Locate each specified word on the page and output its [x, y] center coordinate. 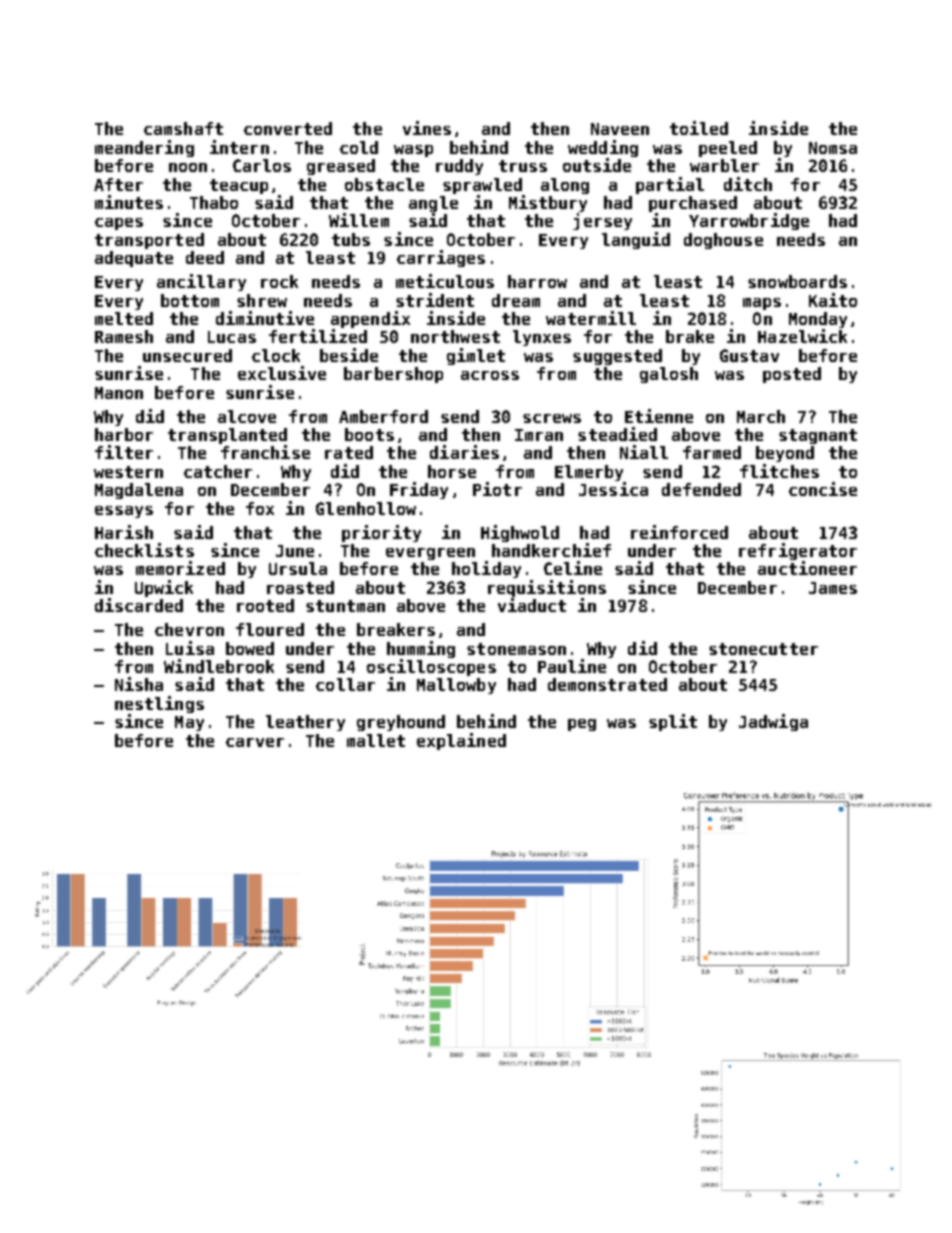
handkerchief [551, 550]
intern [239, 147]
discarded [139, 605]
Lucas [232, 337]
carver [255, 742]
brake [690, 336]
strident [435, 300]
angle [433, 204]
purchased [693, 204]
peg [582, 725]
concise [823, 489]
